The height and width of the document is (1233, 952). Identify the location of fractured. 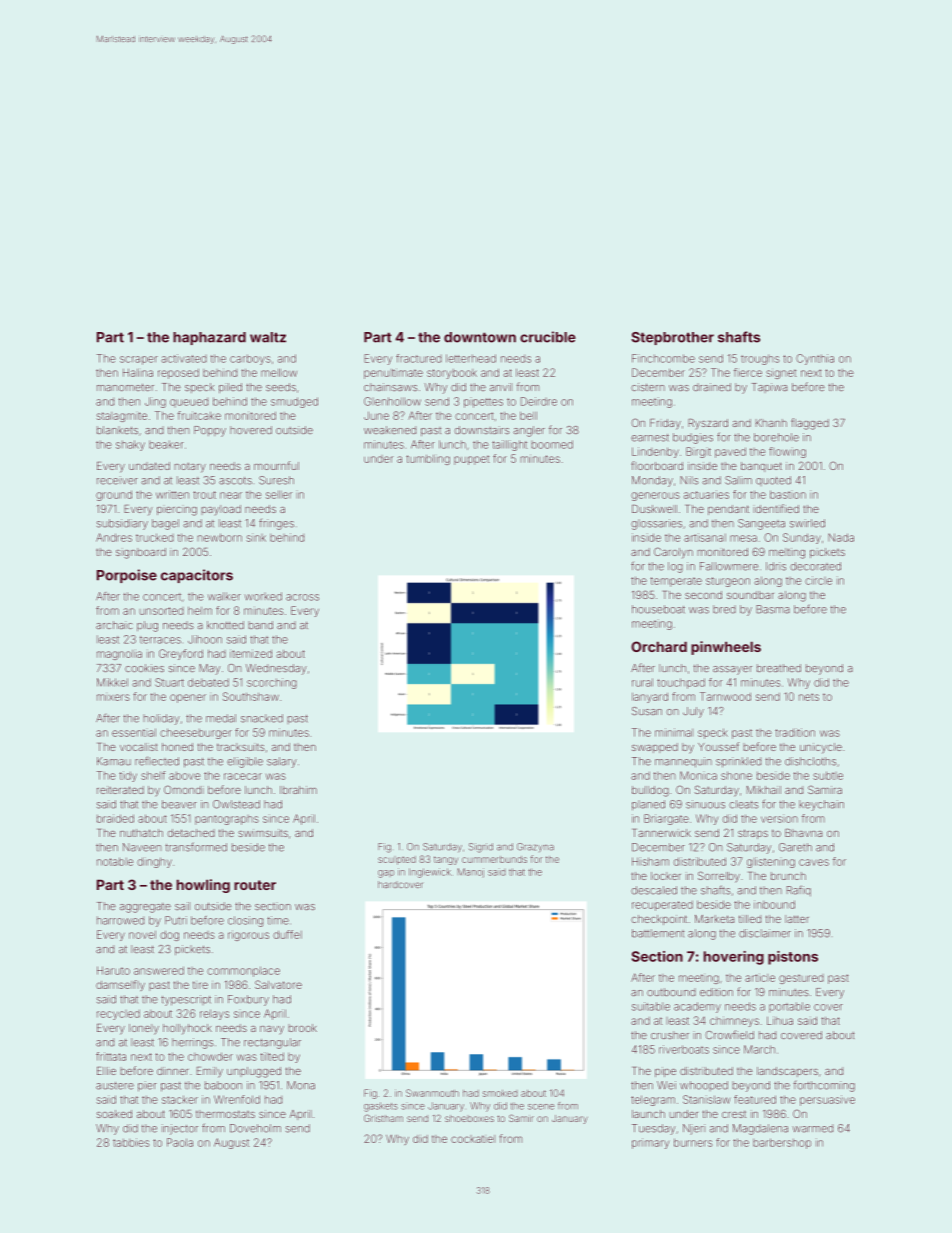
(419, 358).
